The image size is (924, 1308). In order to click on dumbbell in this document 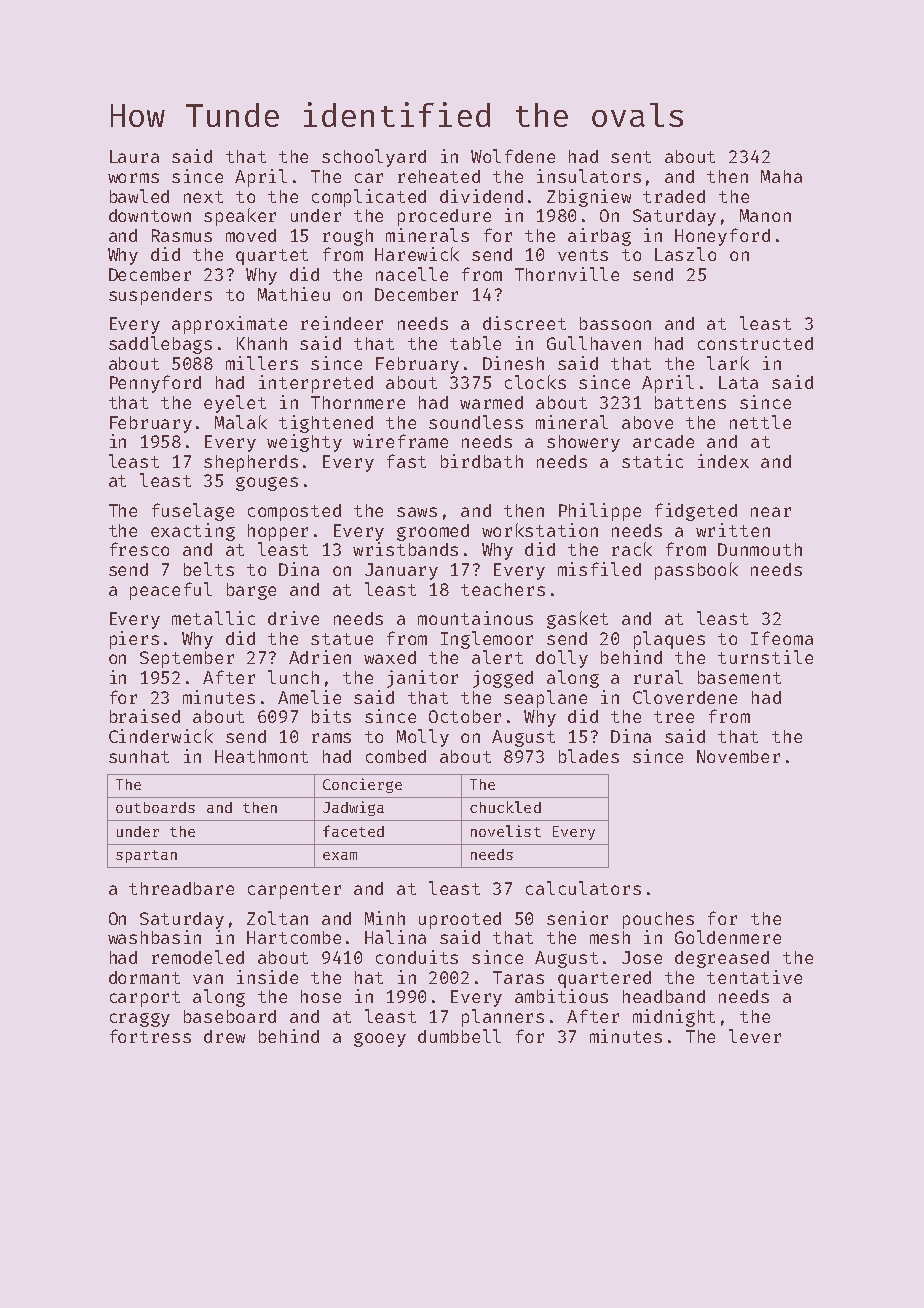, I will do `click(459, 1036)`.
